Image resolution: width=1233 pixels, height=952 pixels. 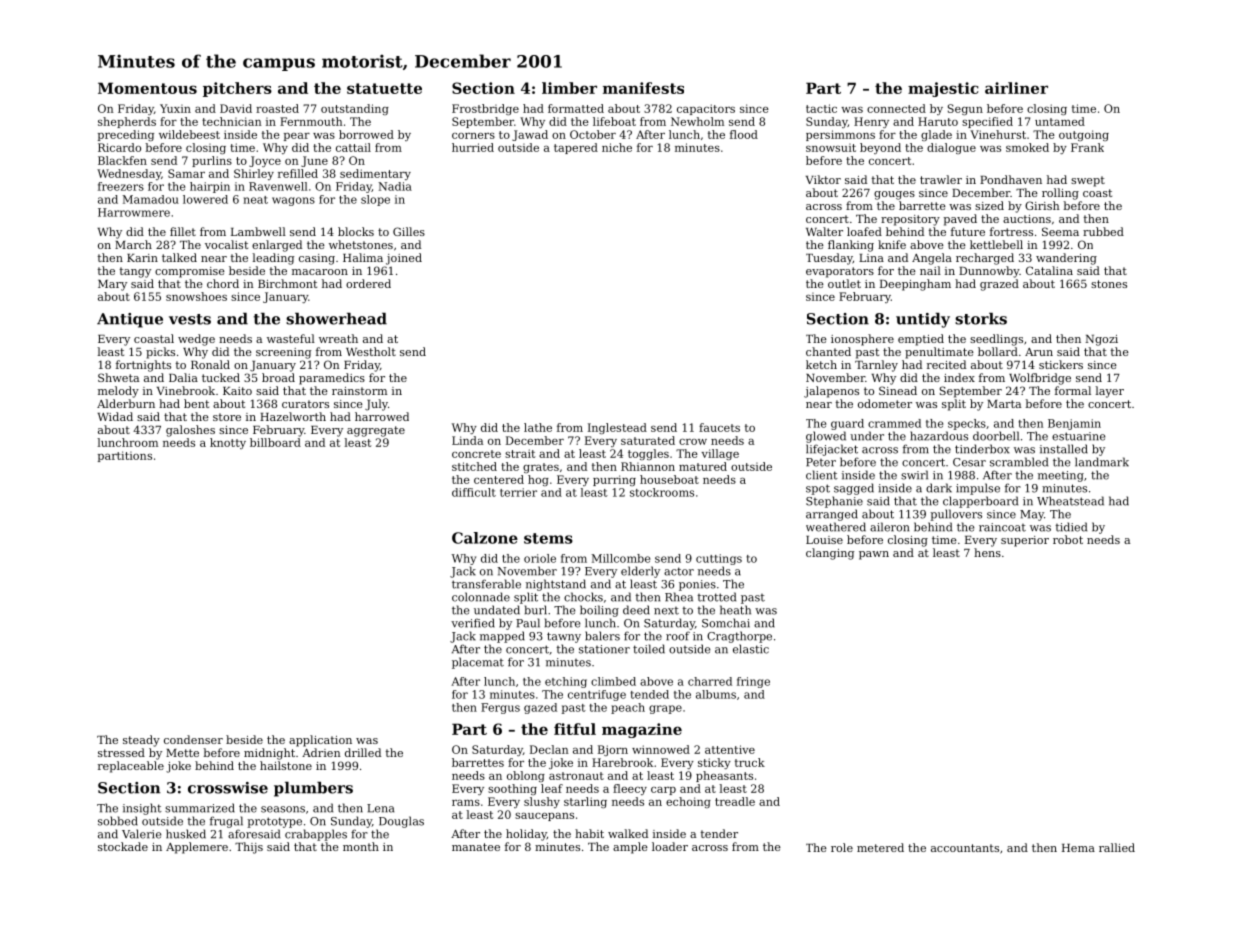 What do you see at coordinates (356, 231) in the screenshot?
I see `blocks` at bounding box center [356, 231].
